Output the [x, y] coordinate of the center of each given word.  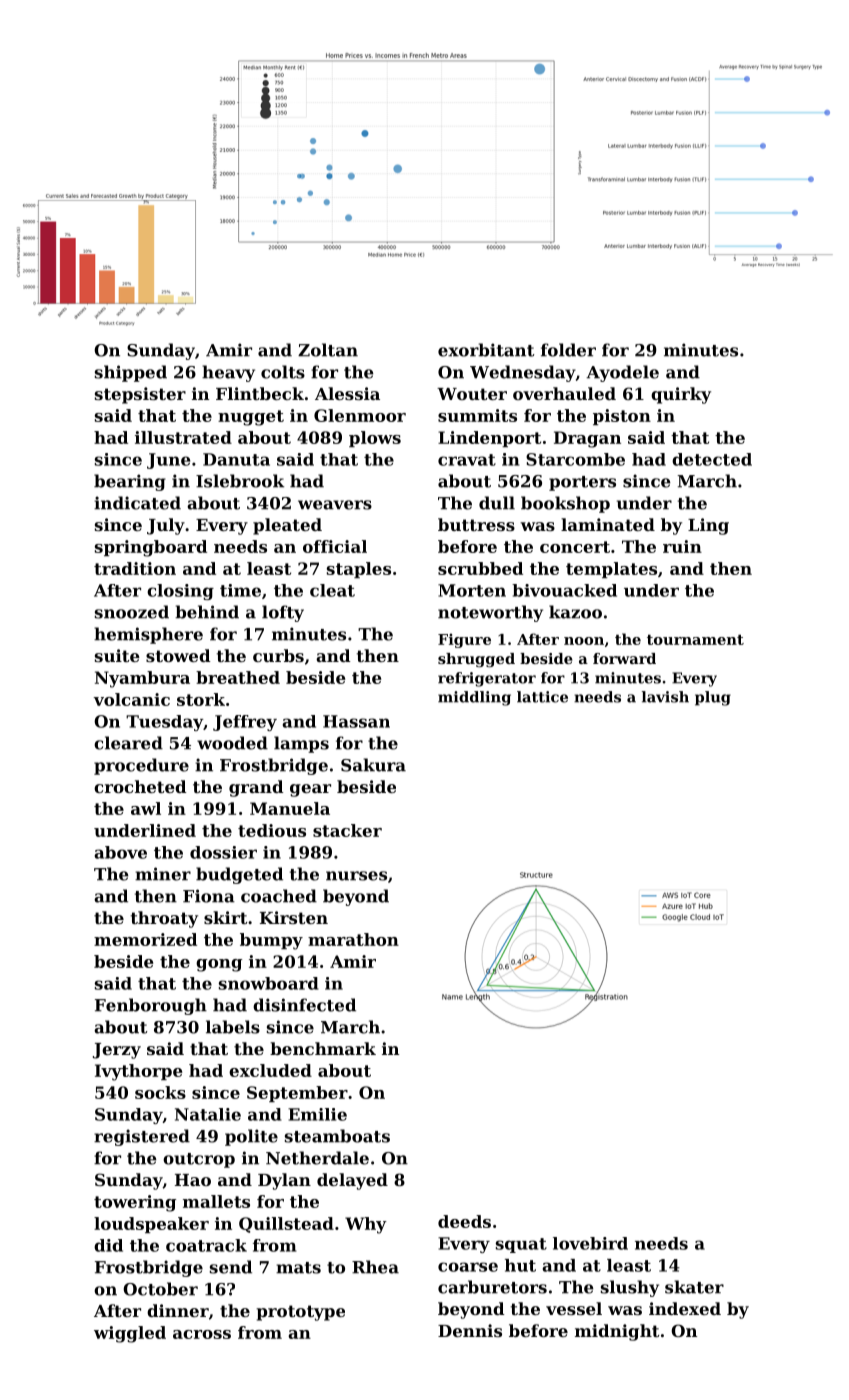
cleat [332, 590]
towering [135, 1203]
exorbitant [486, 350]
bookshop [565, 504]
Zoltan [328, 350]
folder [568, 350]
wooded [232, 743]
